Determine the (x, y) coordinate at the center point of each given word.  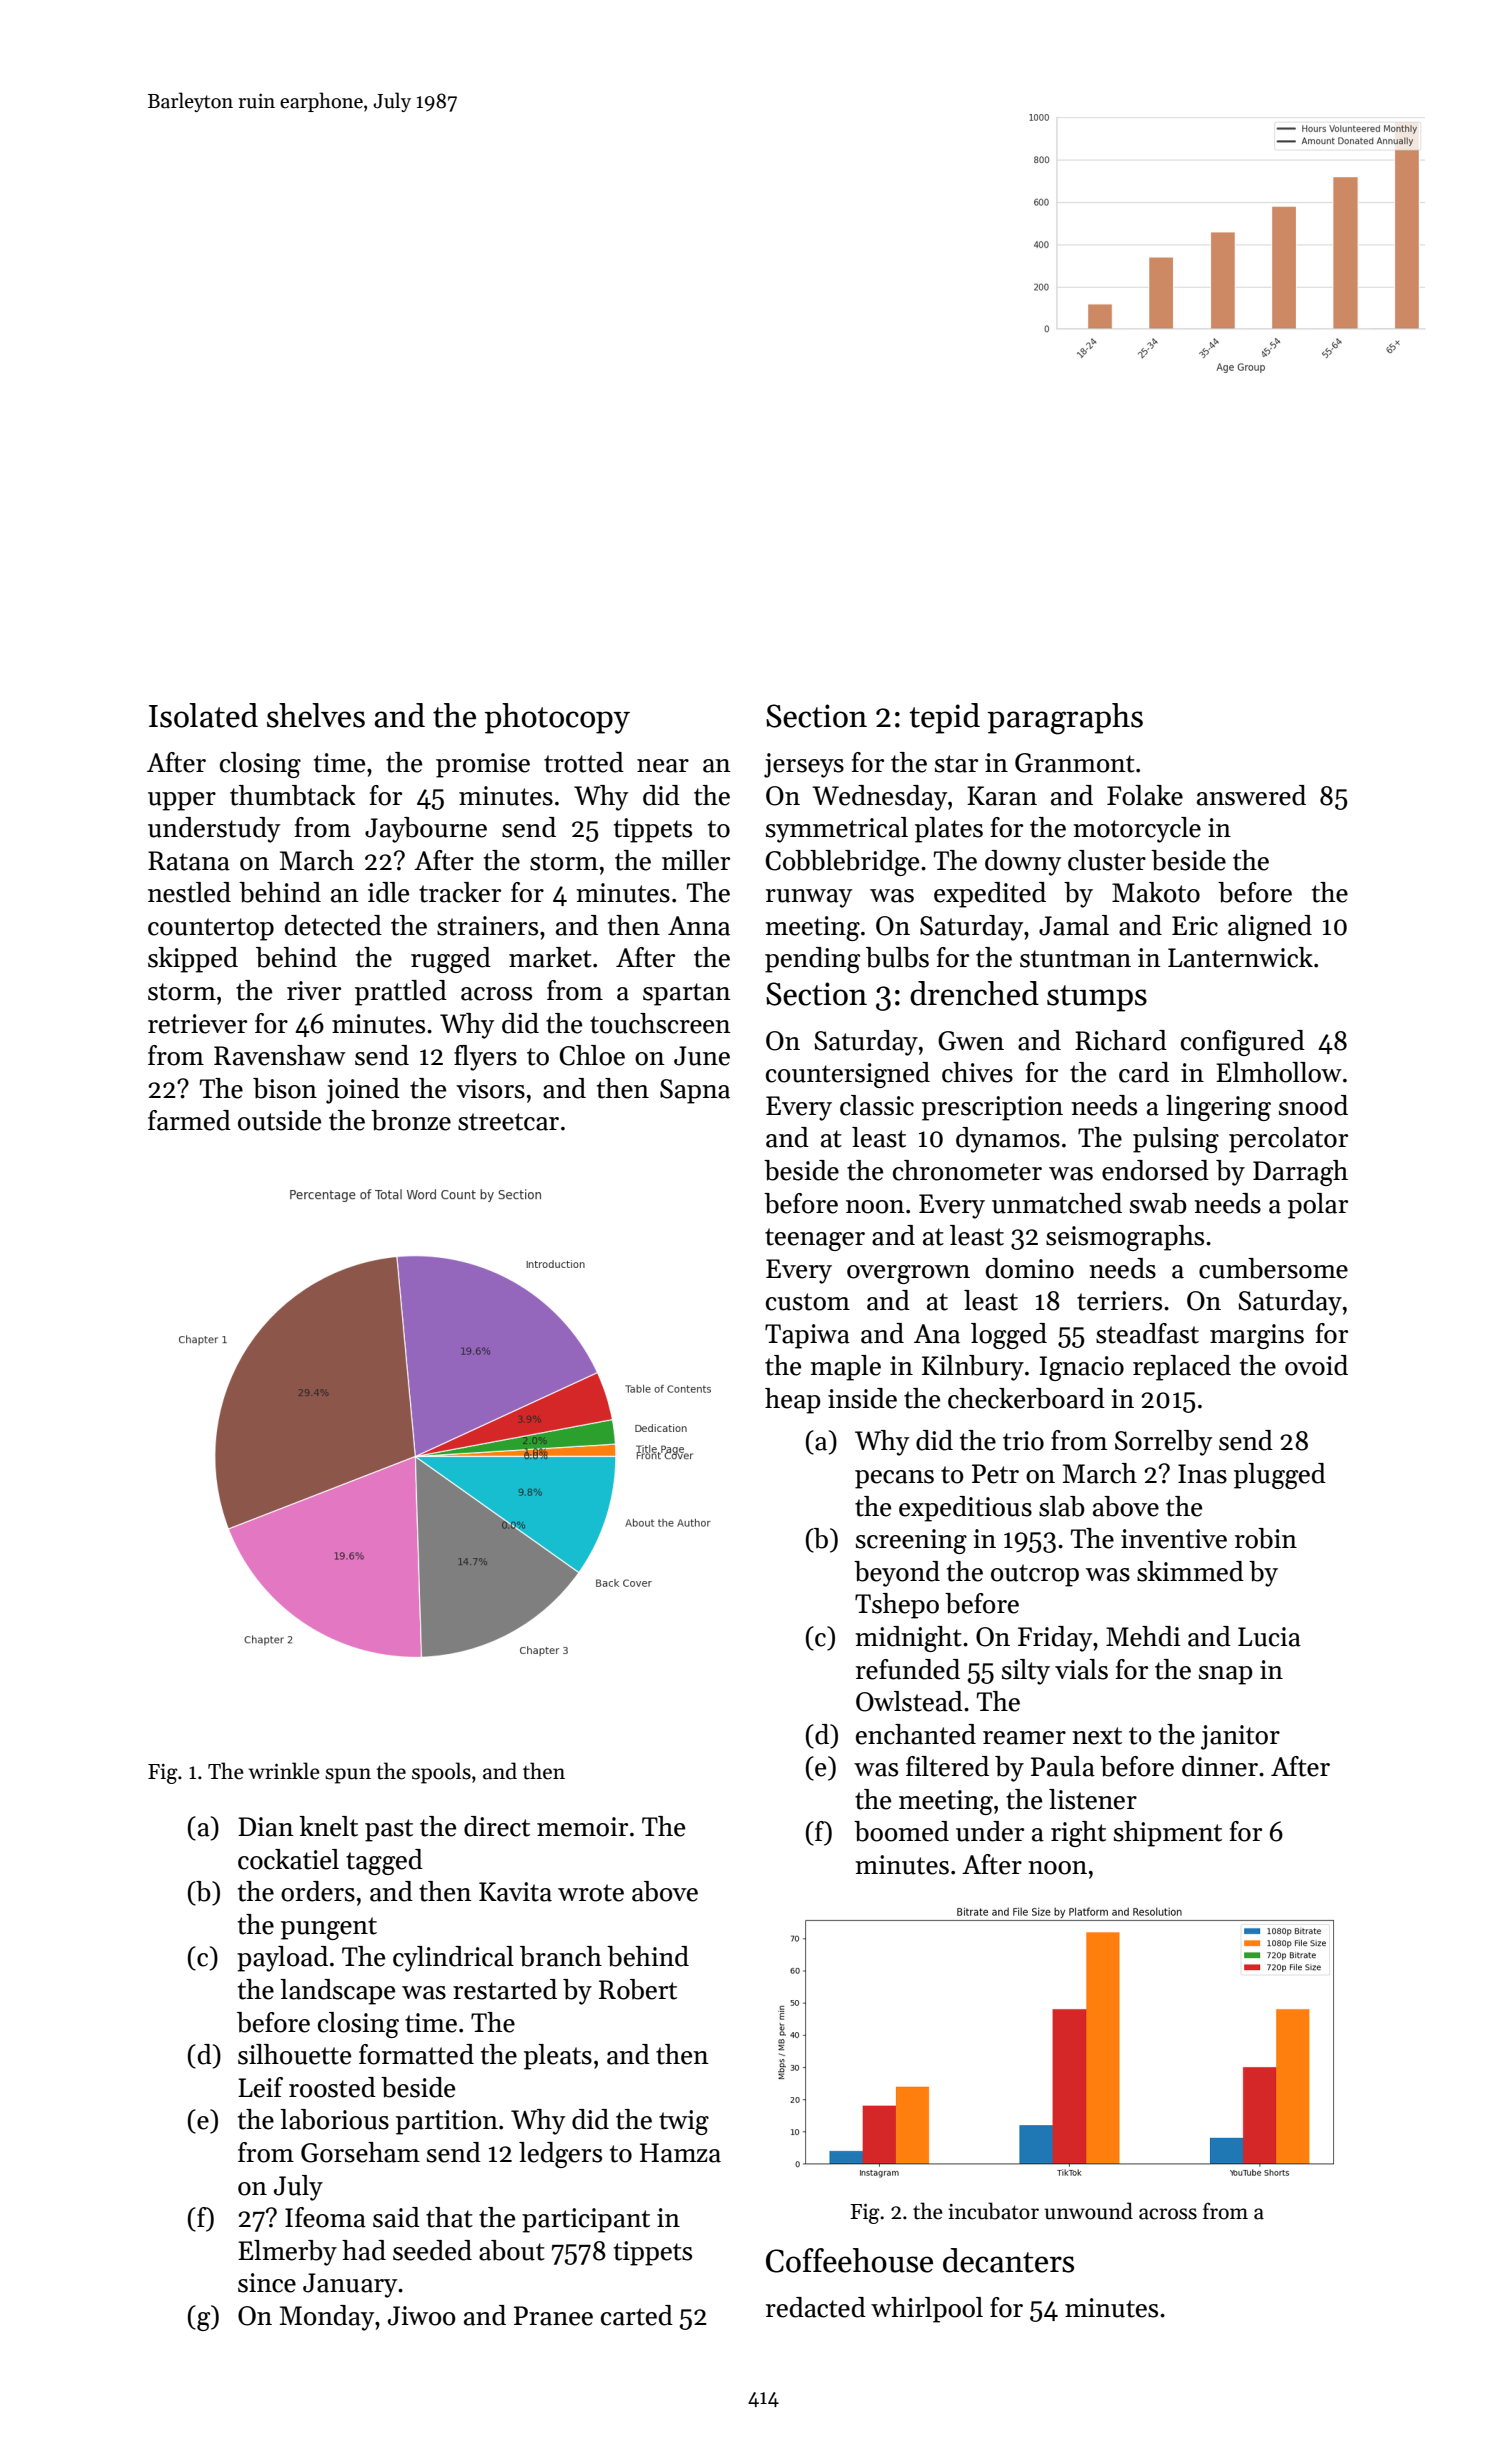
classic (877, 1105)
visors (490, 1089)
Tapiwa (807, 1336)
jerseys (804, 765)
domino (1030, 1268)
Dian (266, 1827)
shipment (1168, 1834)
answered (1251, 795)
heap (792, 1401)
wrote (591, 1893)
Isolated (203, 715)
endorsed (1155, 1170)
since (267, 2283)
